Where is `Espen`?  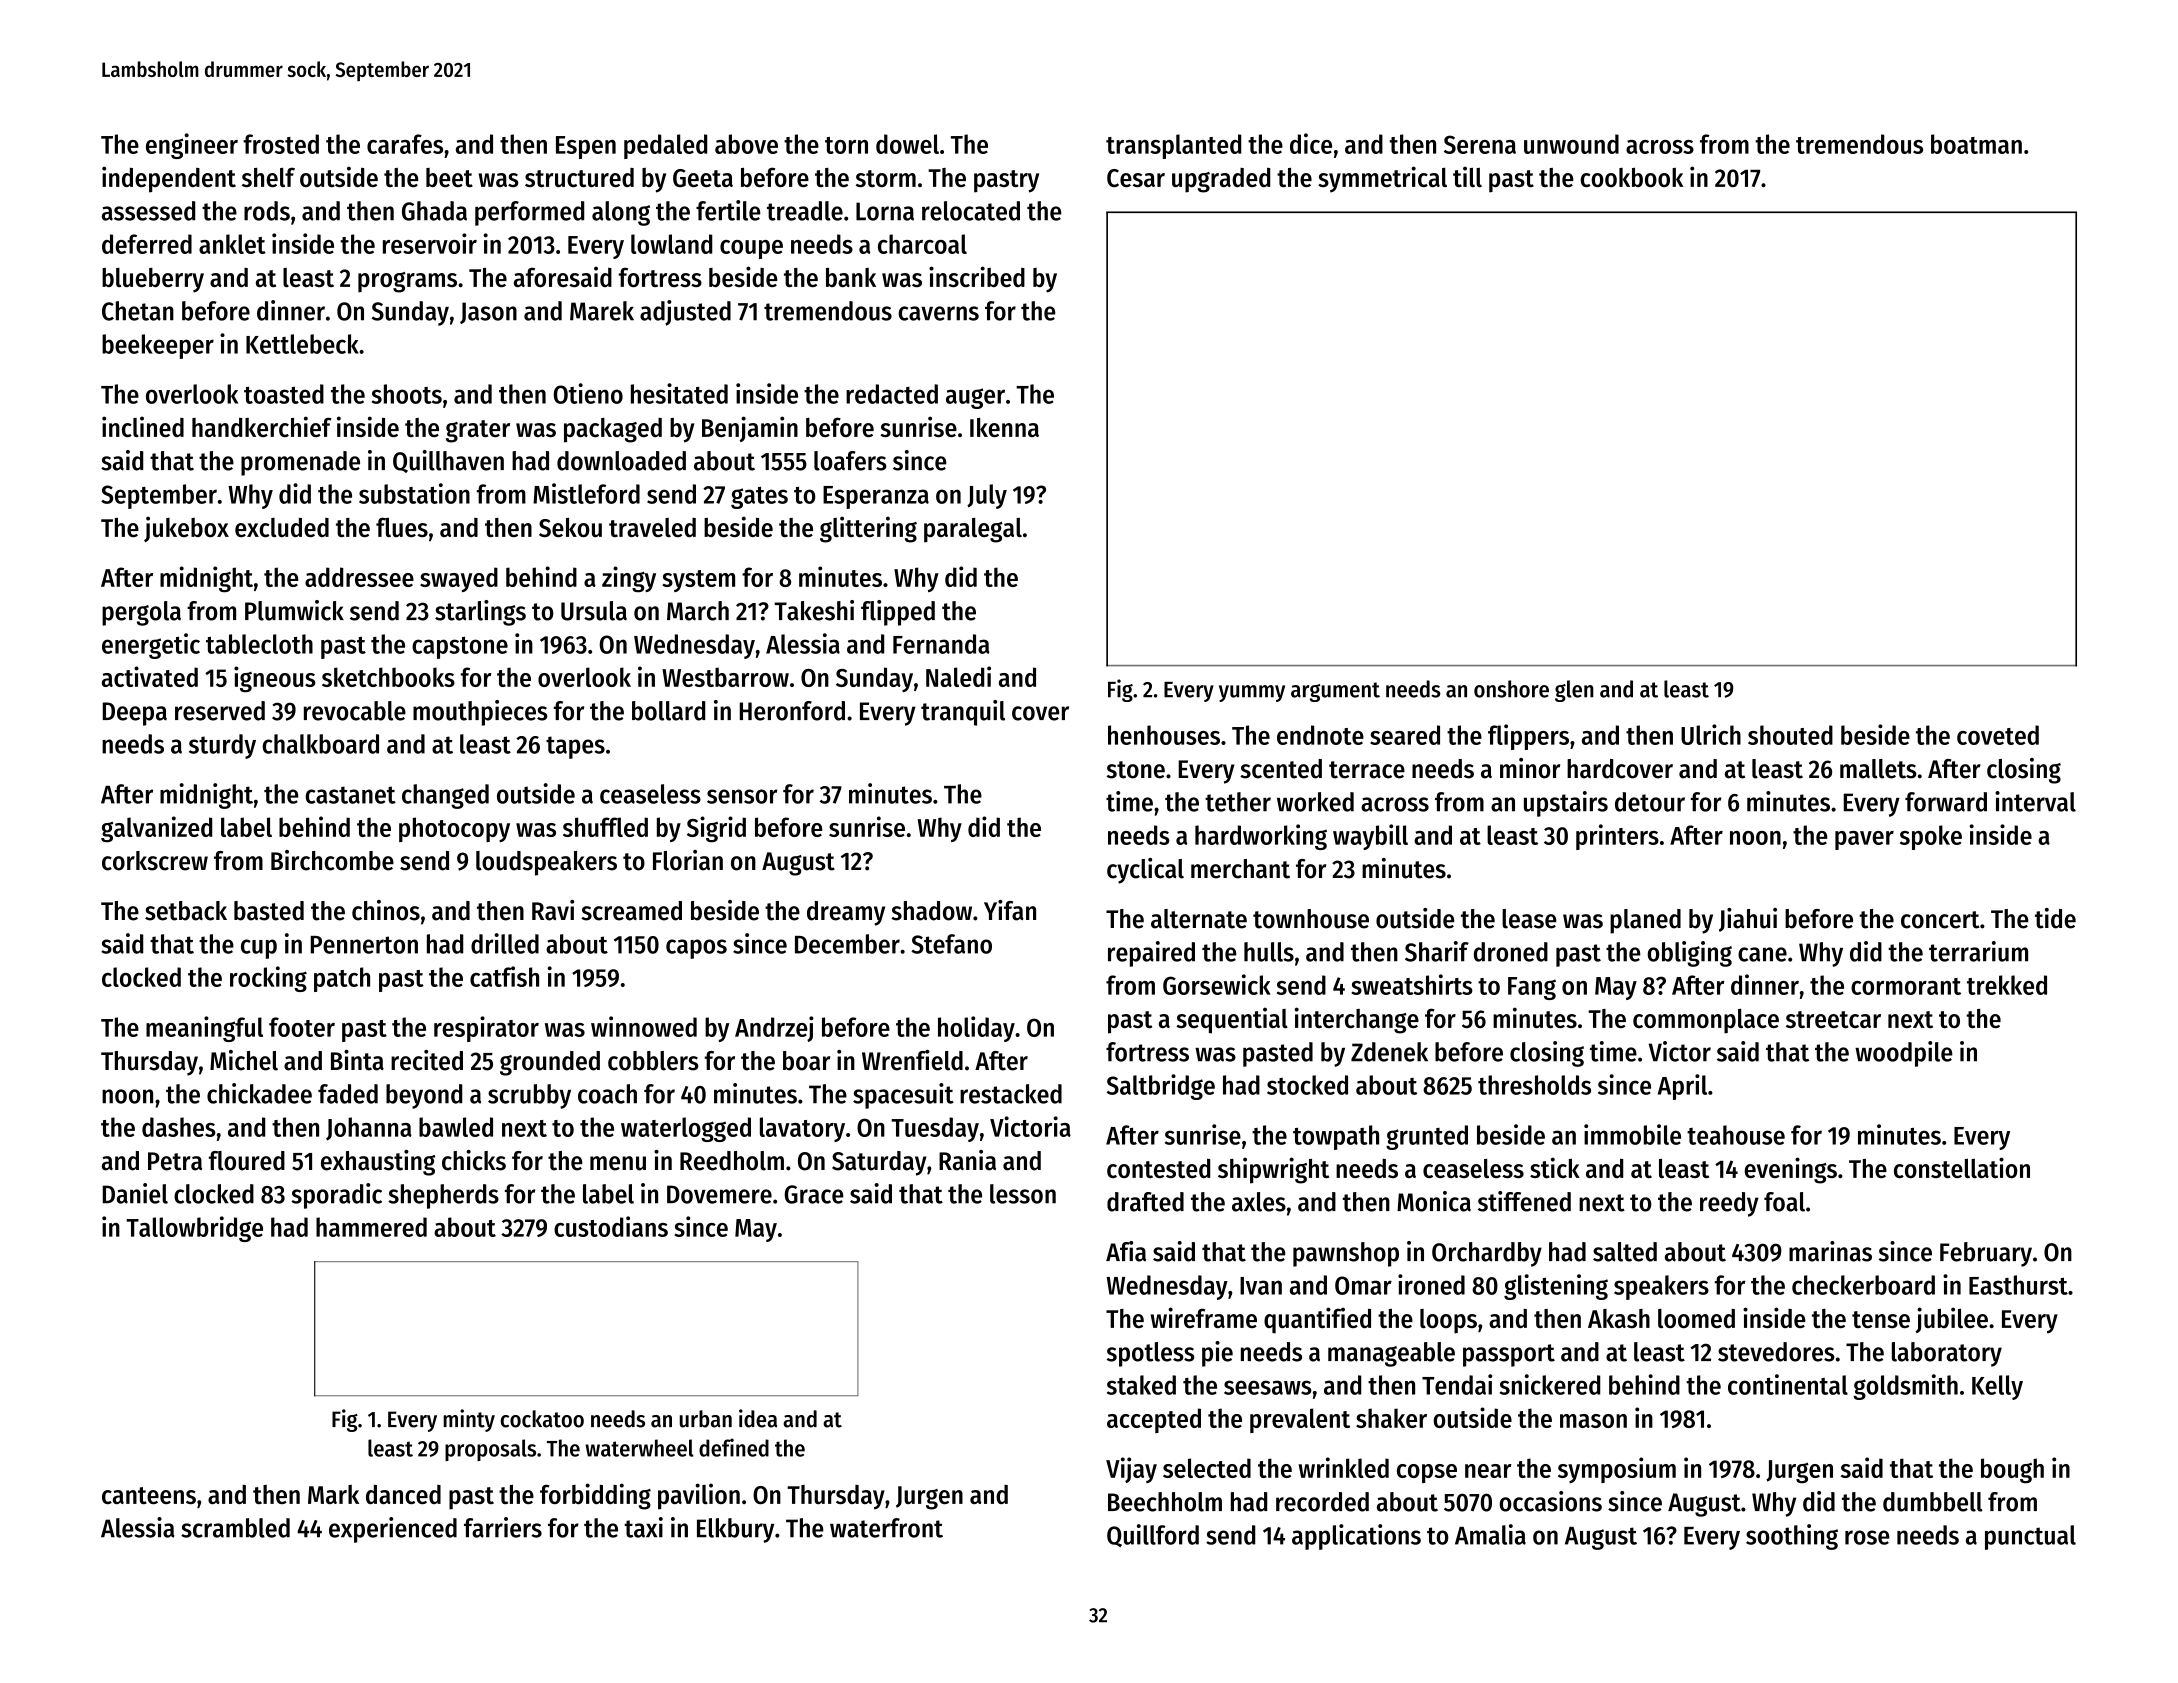
Espen is located at coordinates (586, 147).
